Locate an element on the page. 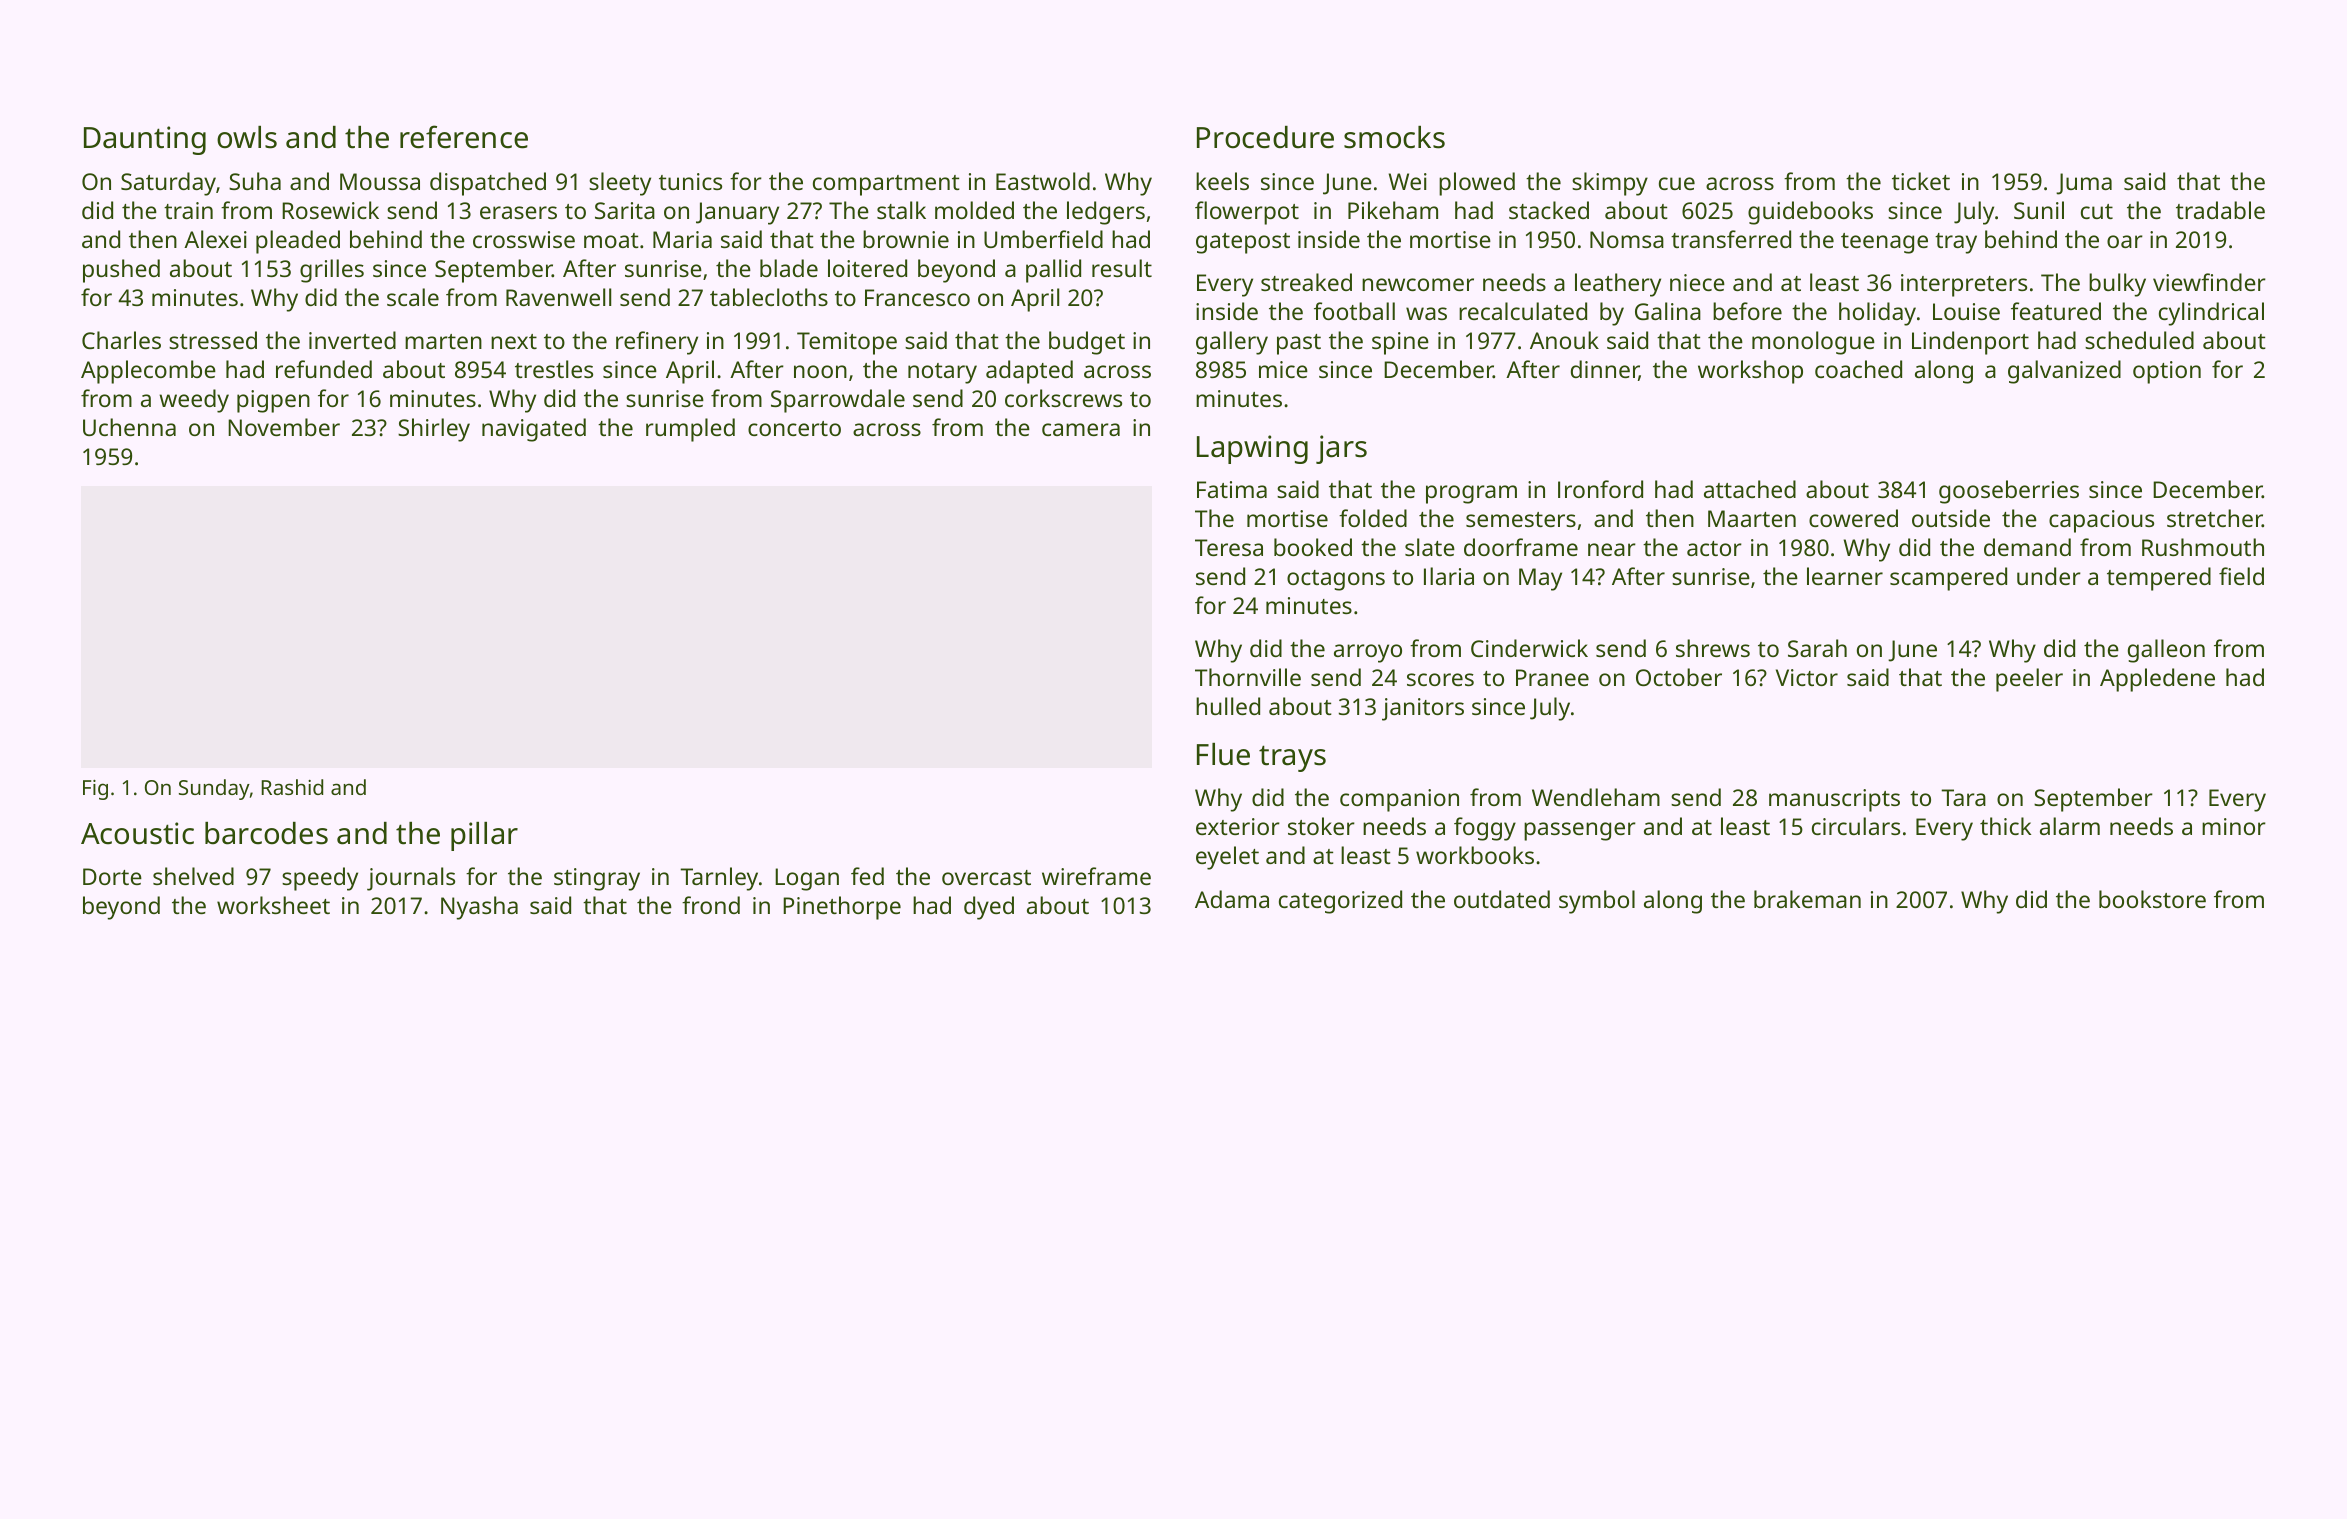 This document has height=1519, width=2347. hulled is located at coordinates (1228, 706).
